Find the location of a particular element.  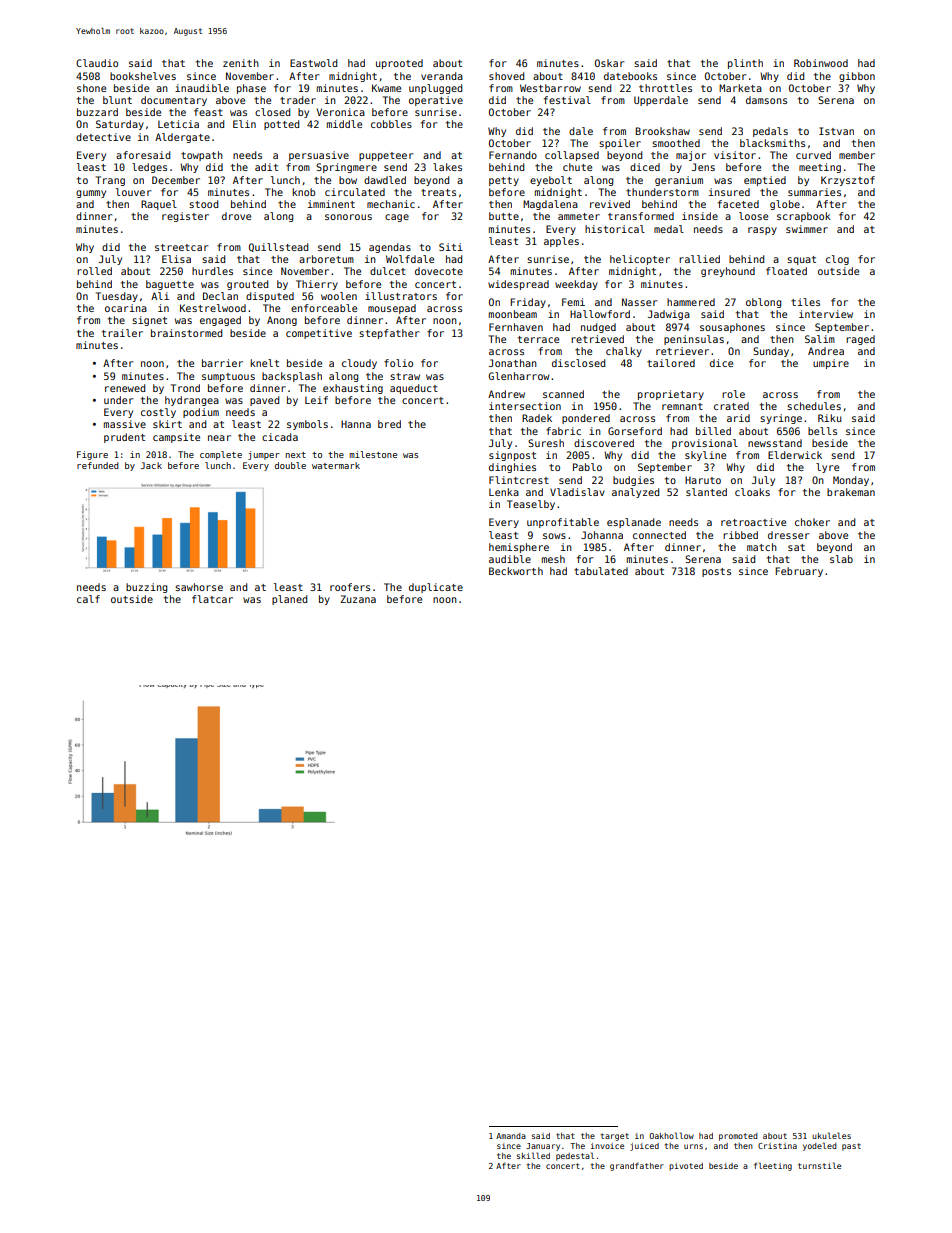

apples is located at coordinates (561, 242).
